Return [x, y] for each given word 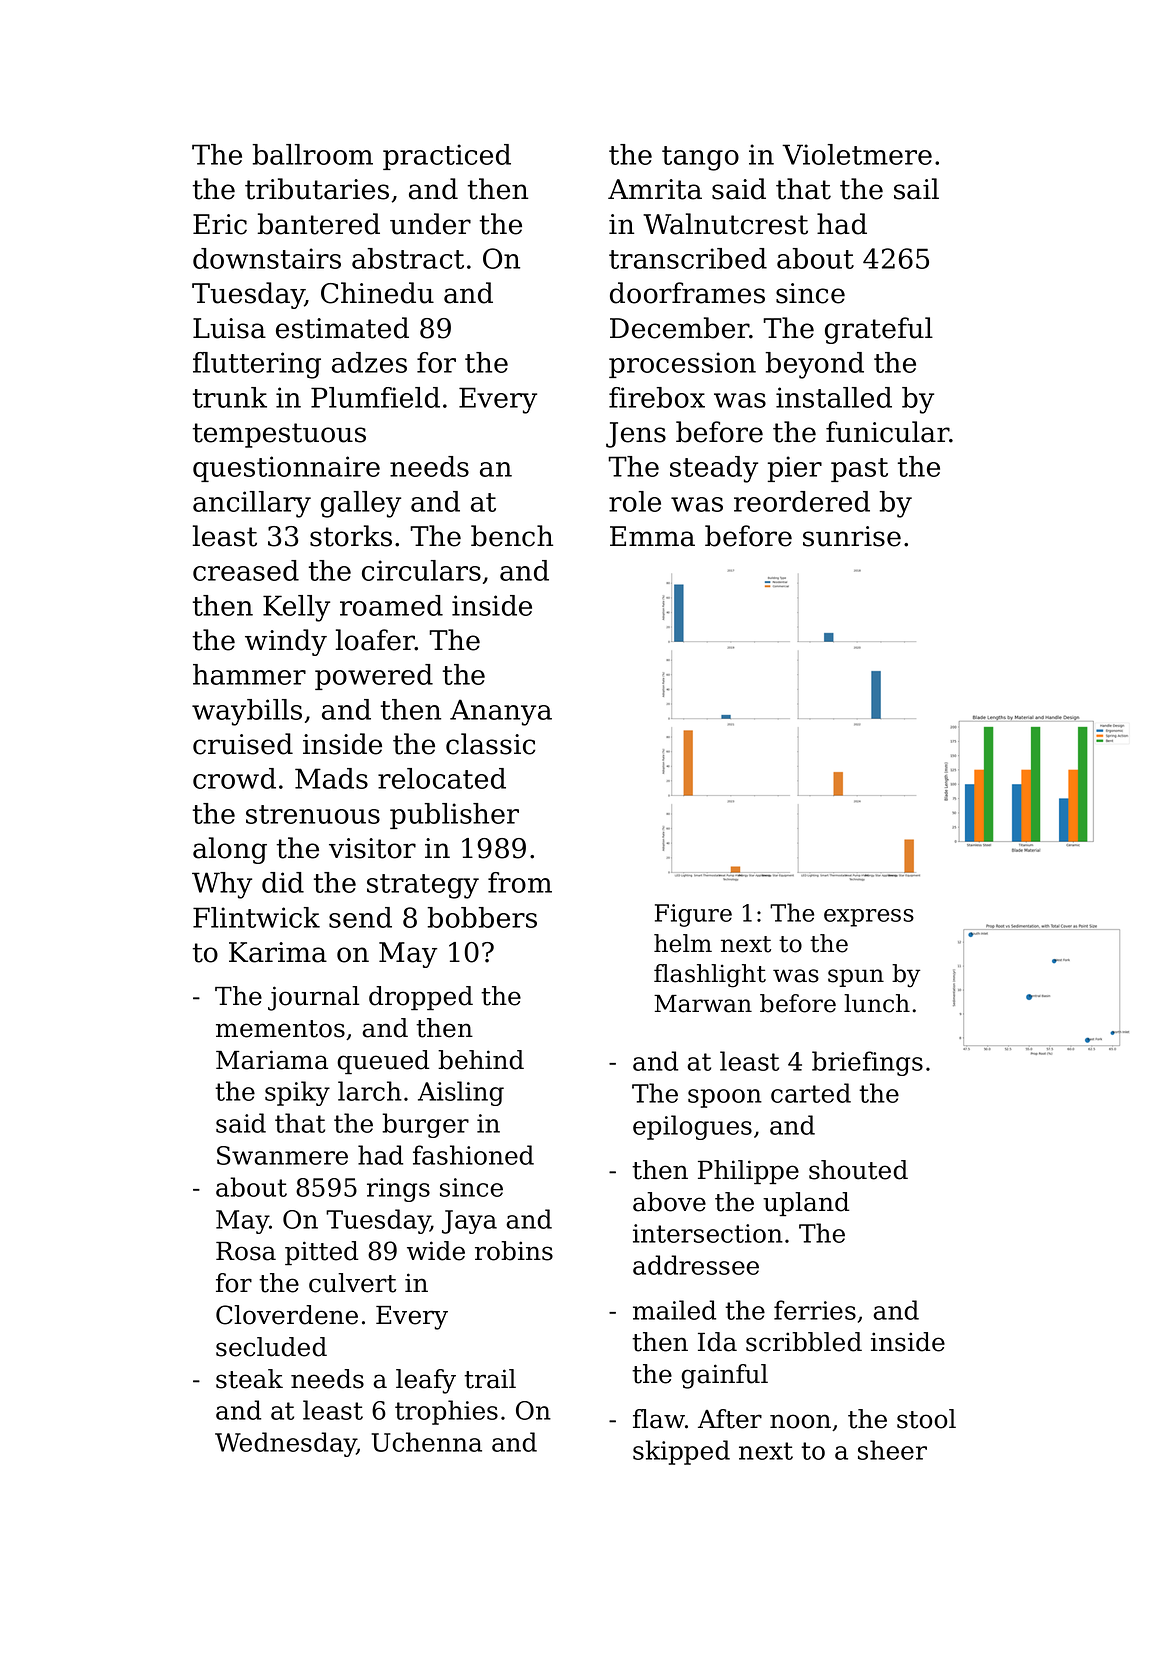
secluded [271, 1347]
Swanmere [282, 1155]
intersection [708, 1233]
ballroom [312, 154]
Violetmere [857, 154]
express [869, 918]
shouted [858, 1170]
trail [490, 1379]
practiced [447, 157]
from [520, 882]
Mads [331, 778]
